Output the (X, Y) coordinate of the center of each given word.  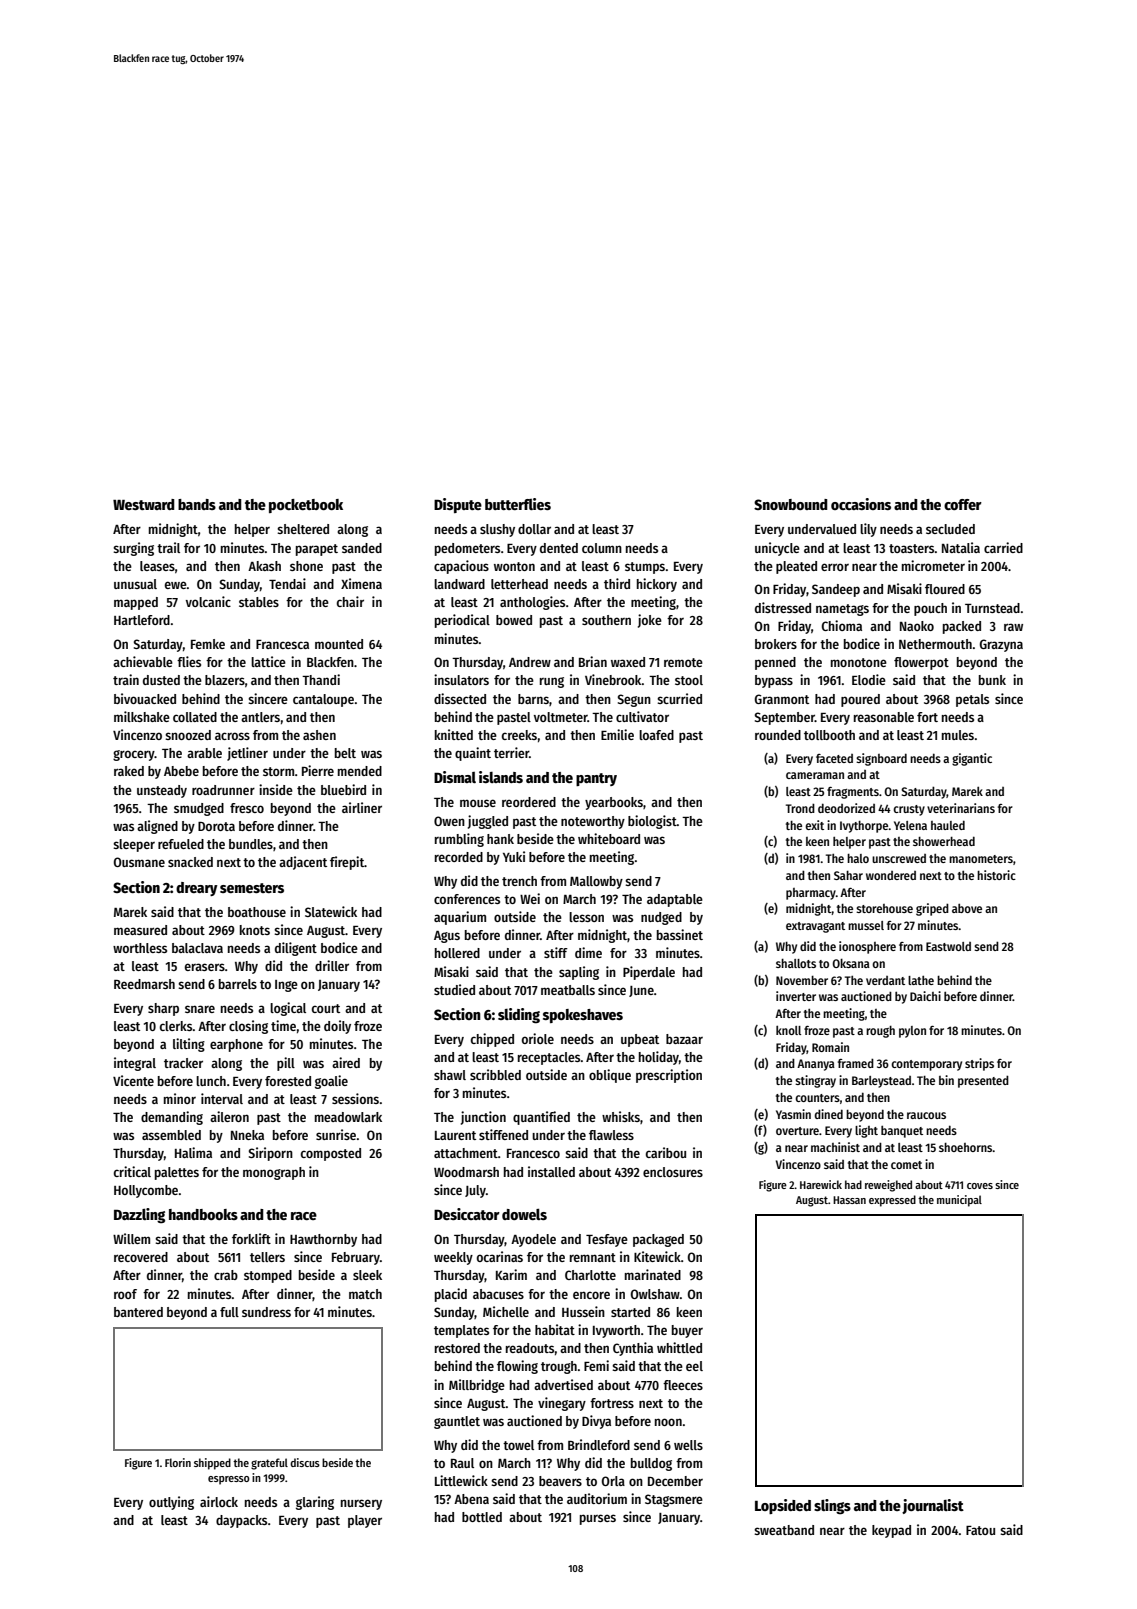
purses (598, 1519)
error (835, 567)
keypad (891, 1531)
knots (255, 930)
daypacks (241, 1521)
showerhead (944, 841)
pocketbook (306, 506)
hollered (457, 953)
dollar (534, 529)
